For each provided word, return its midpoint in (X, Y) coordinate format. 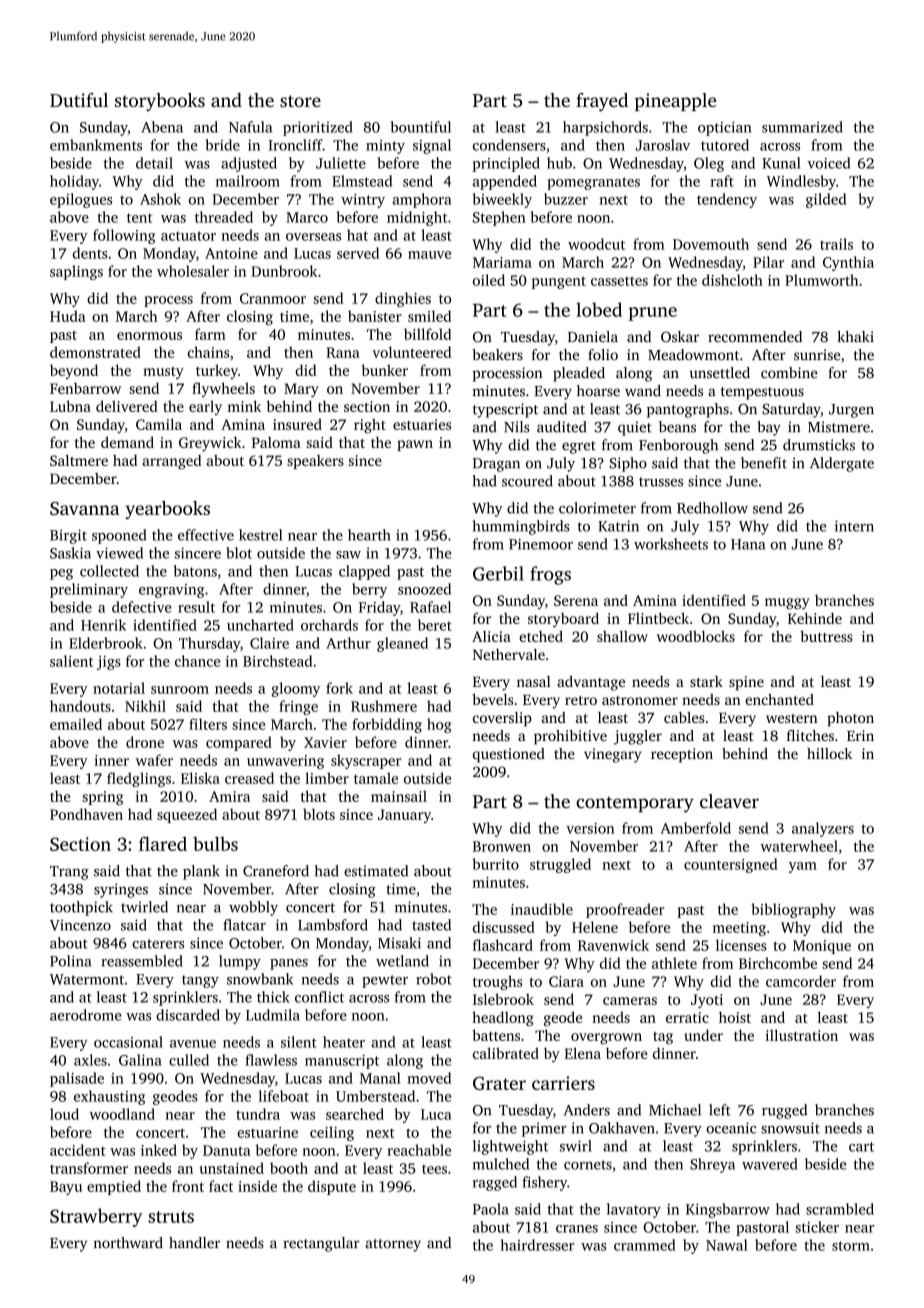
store (300, 101)
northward (128, 1243)
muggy (787, 604)
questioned (509, 755)
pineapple (675, 102)
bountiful (421, 127)
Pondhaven (86, 814)
